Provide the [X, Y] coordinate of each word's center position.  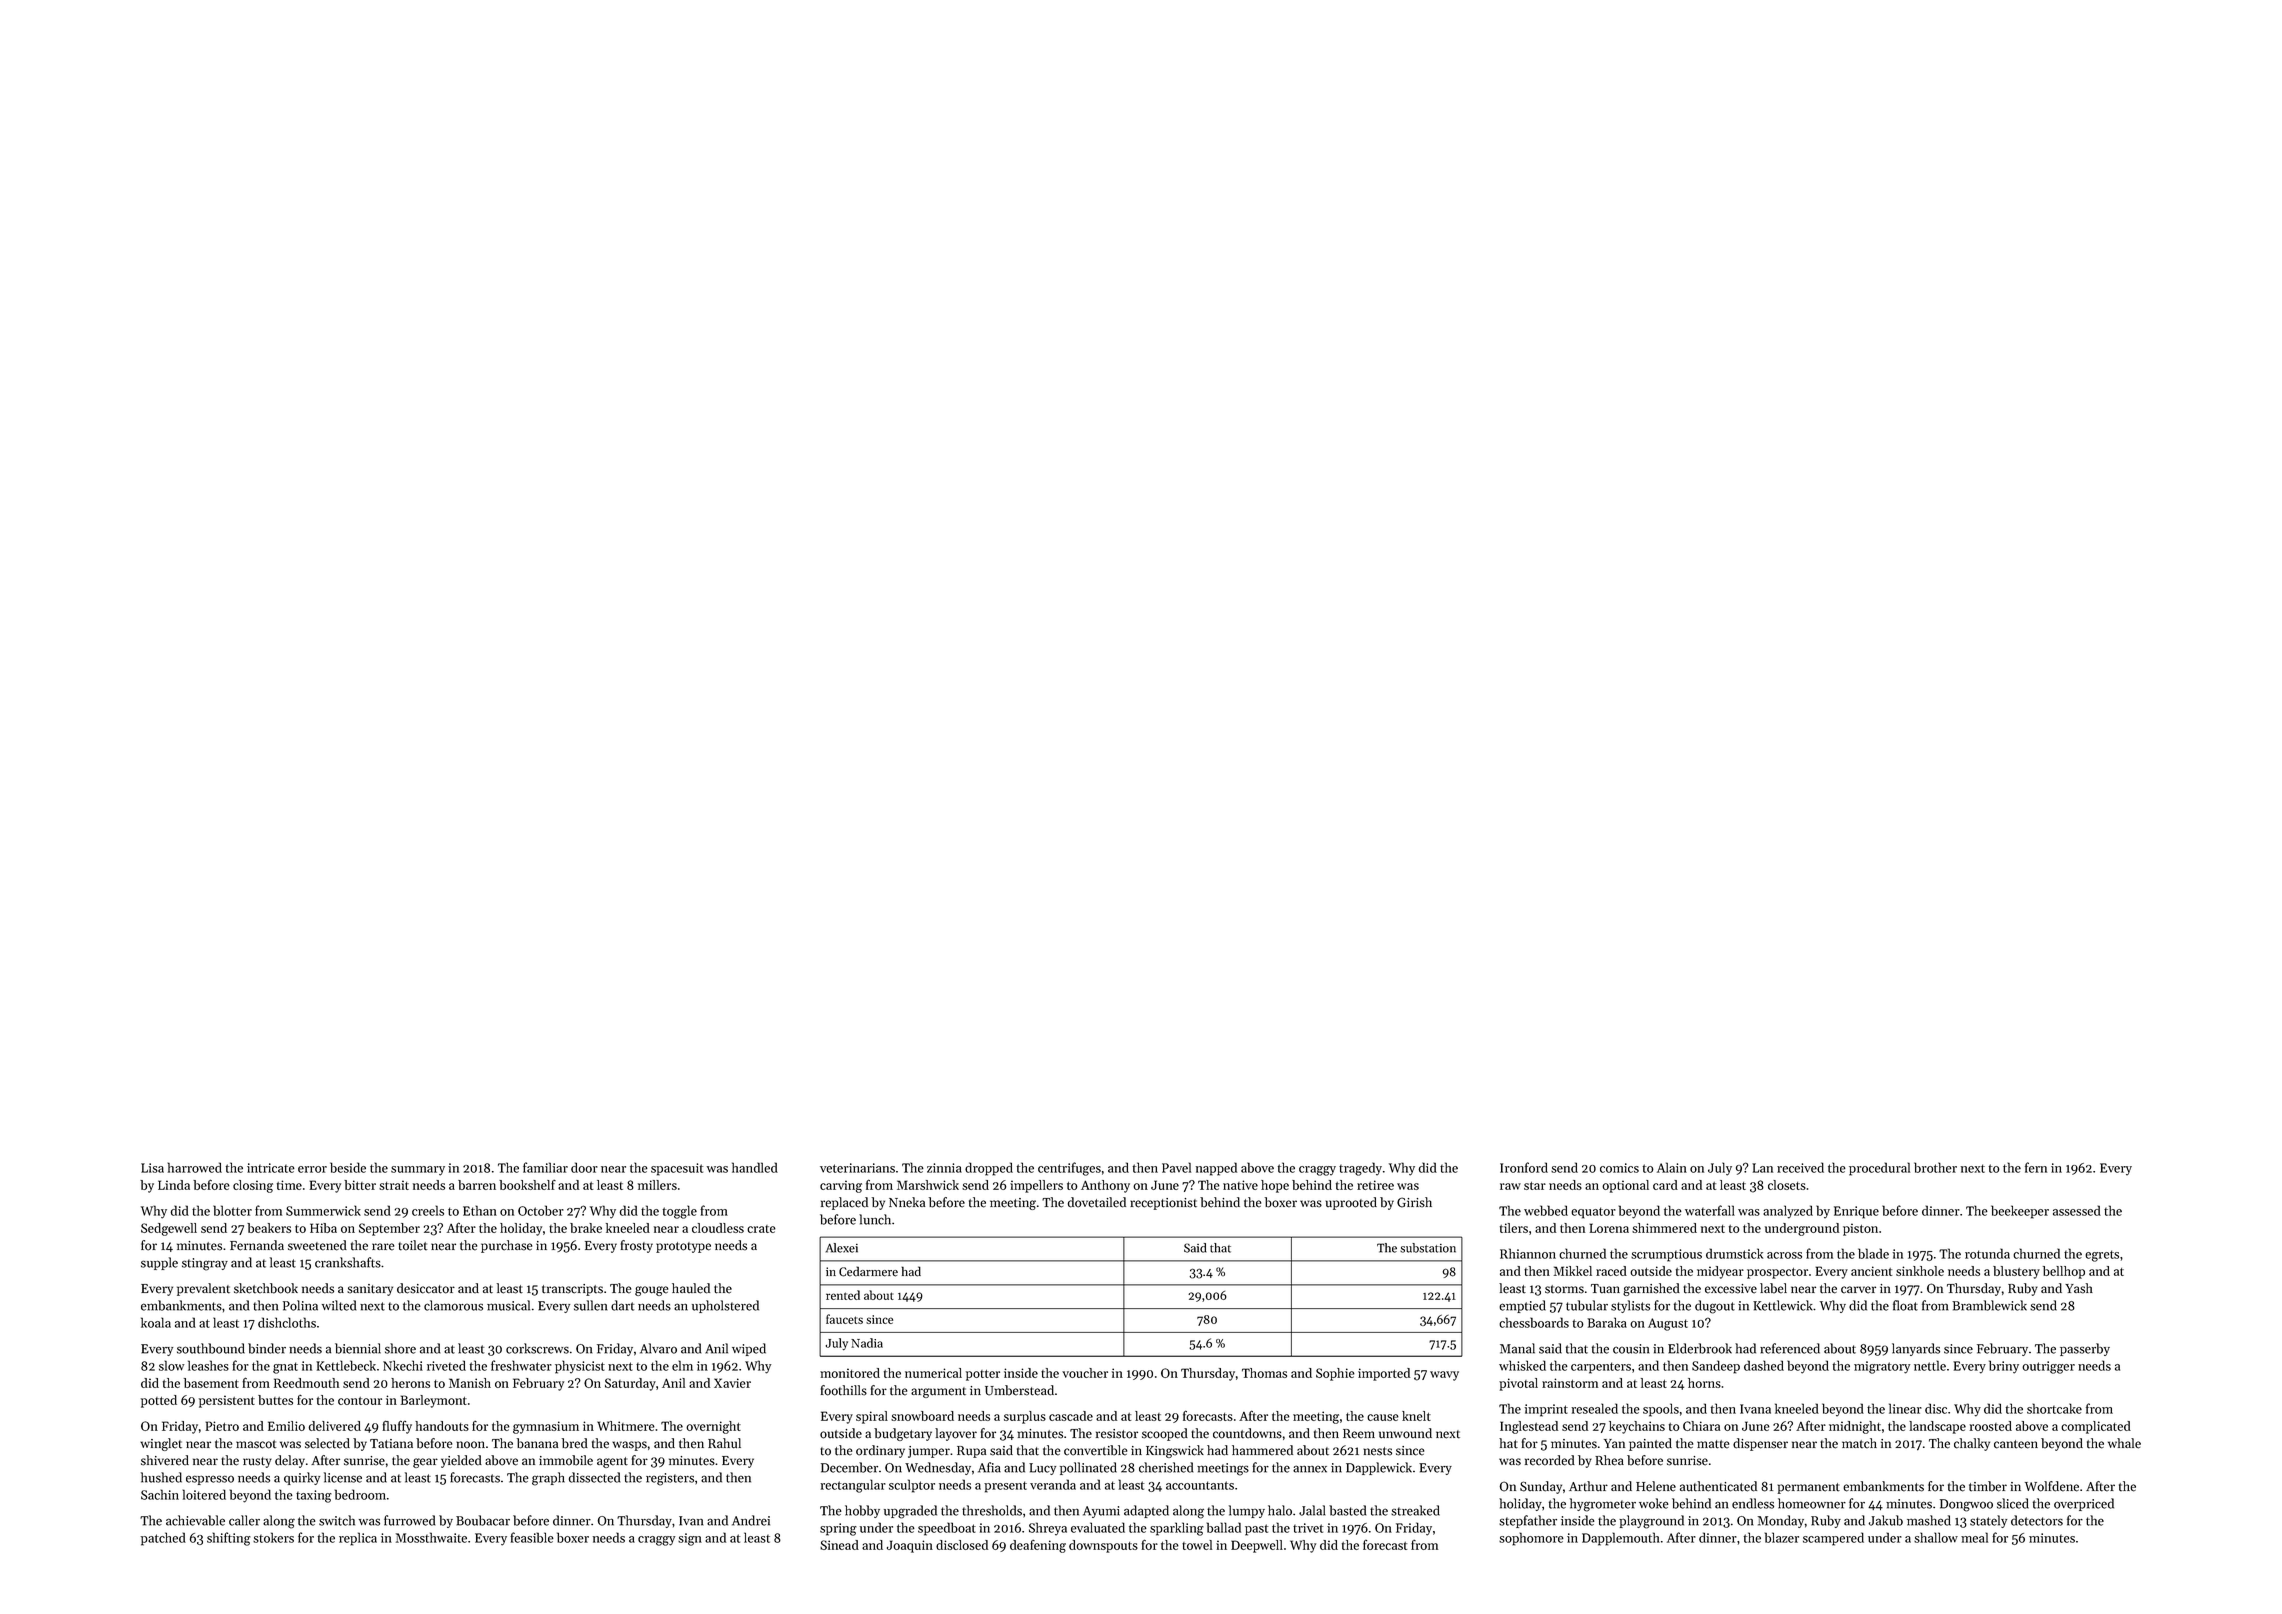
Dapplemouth [1621, 1539]
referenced [1790, 1348]
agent [612, 1462]
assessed [2077, 1210]
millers [657, 1185]
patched [163, 1539]
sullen [590, 1305]
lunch [875, 1219]
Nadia [867, 1343]
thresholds [992, 1510]
